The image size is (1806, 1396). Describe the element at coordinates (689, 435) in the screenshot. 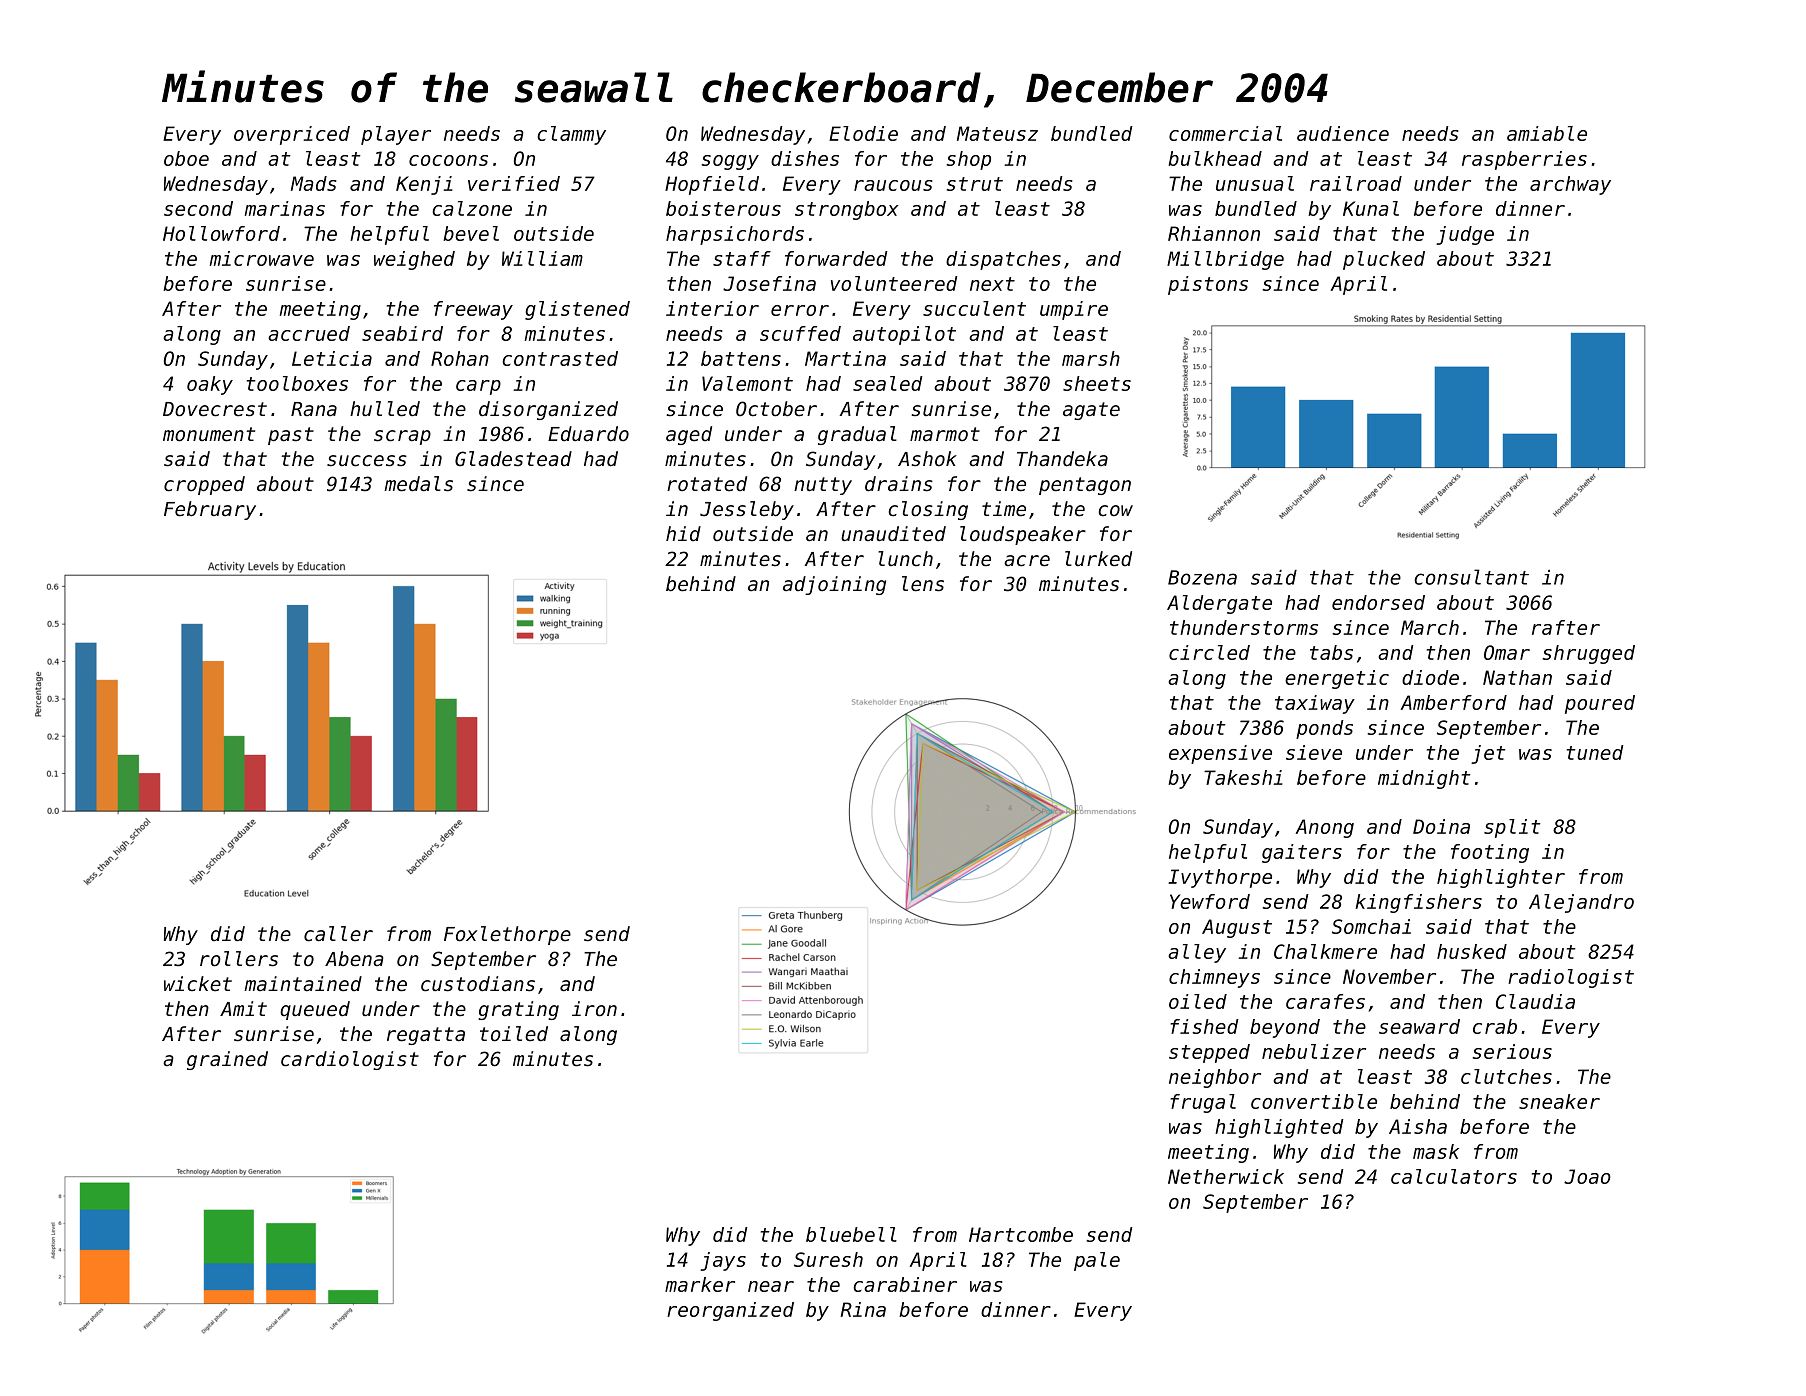

I see `aged` at that location.
